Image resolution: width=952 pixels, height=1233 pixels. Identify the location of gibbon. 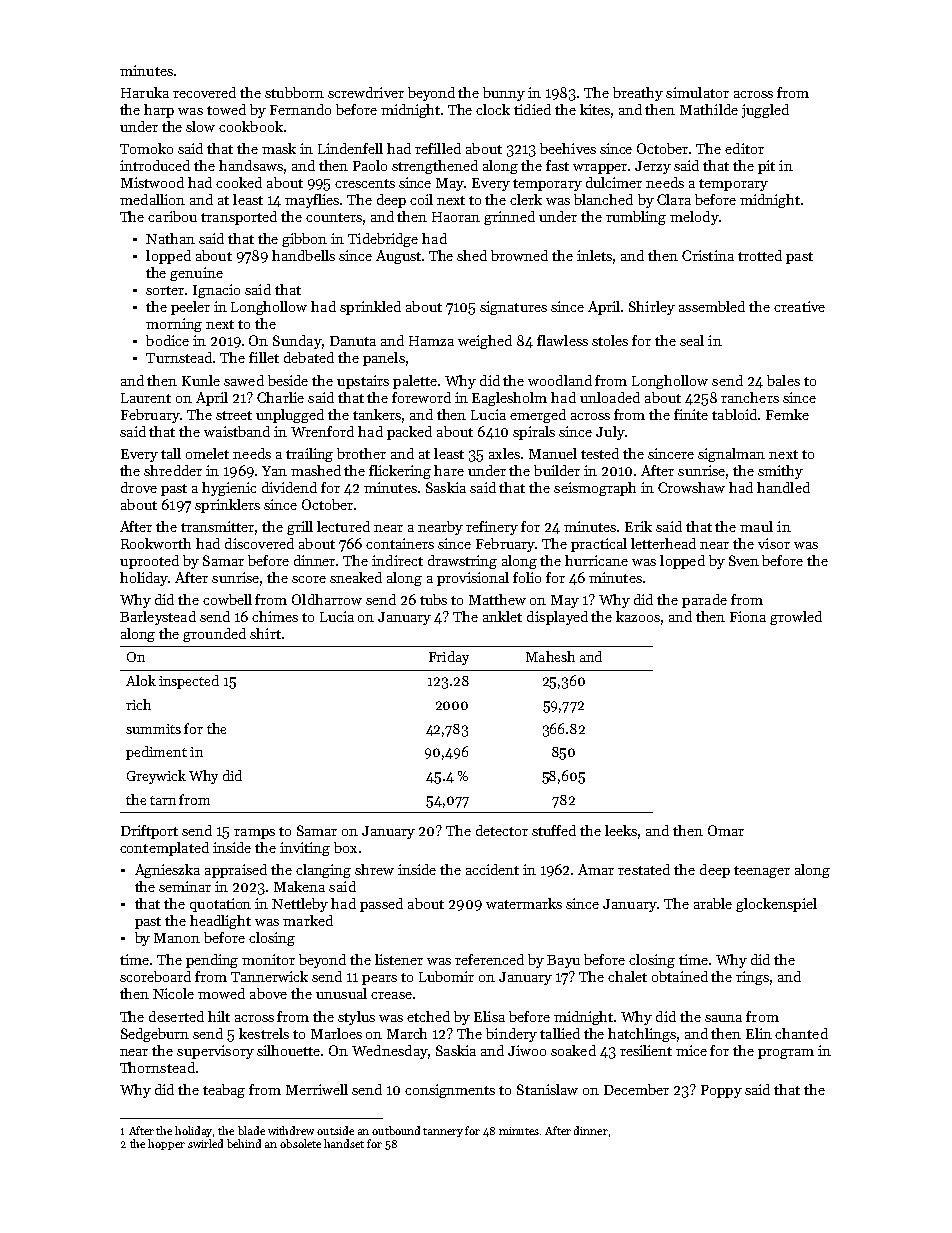
(304, 240).
